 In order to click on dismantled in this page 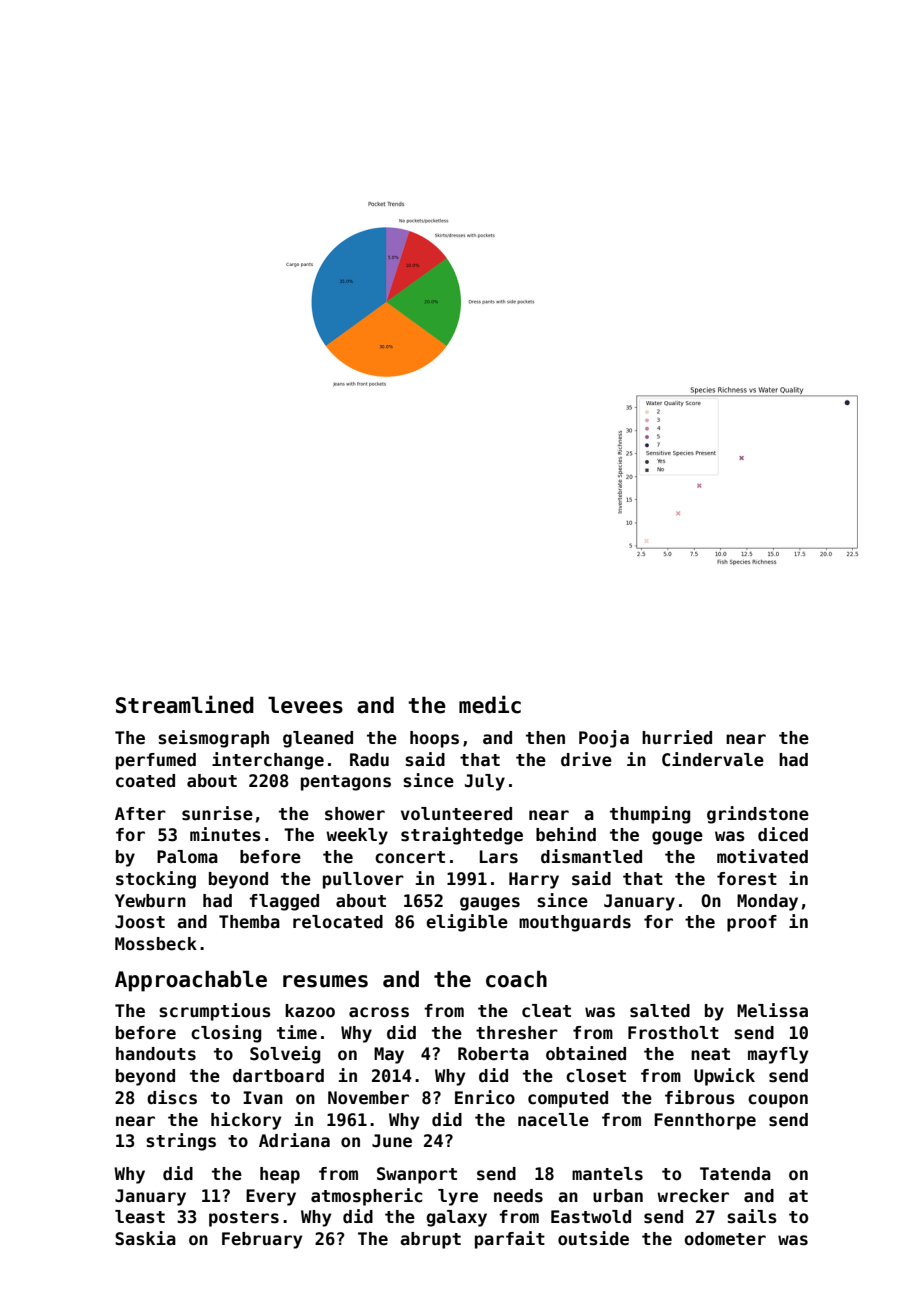, I will do `click(591, 856)`.
